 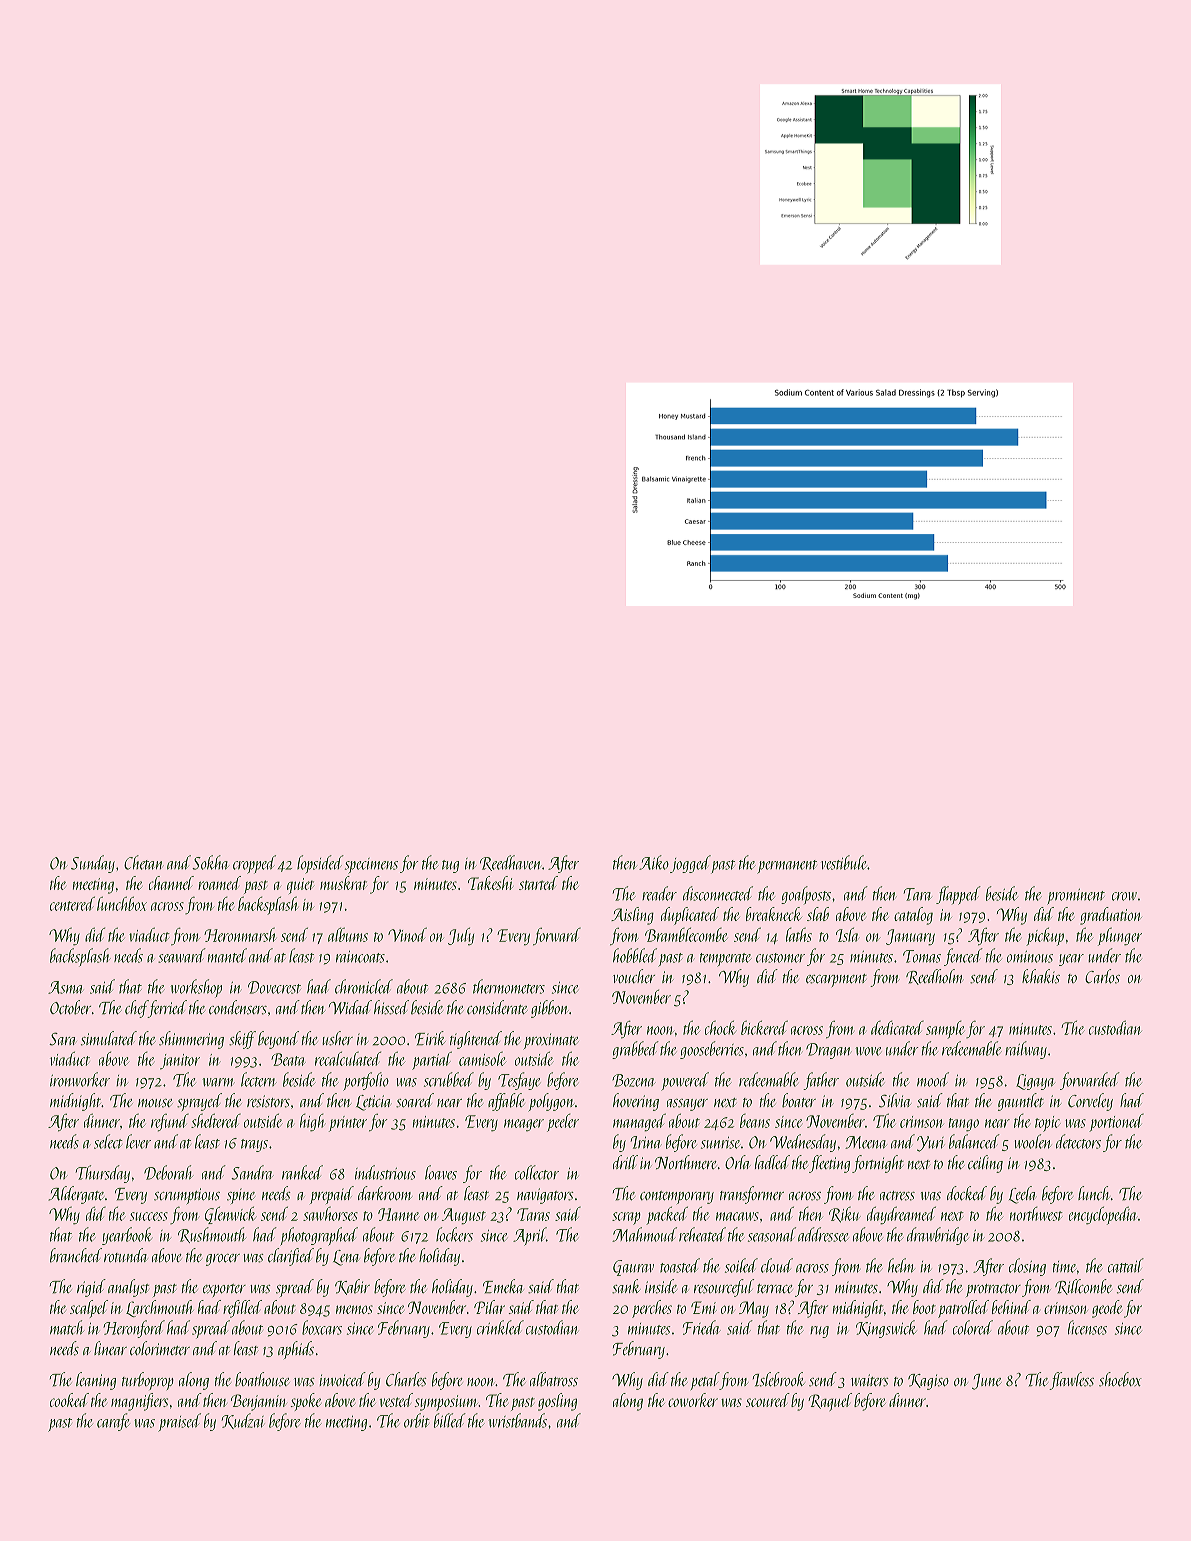 What do you see at coordinates (144, 862) in the page?
I see `Chetan` at bounding box center [144, 862].
